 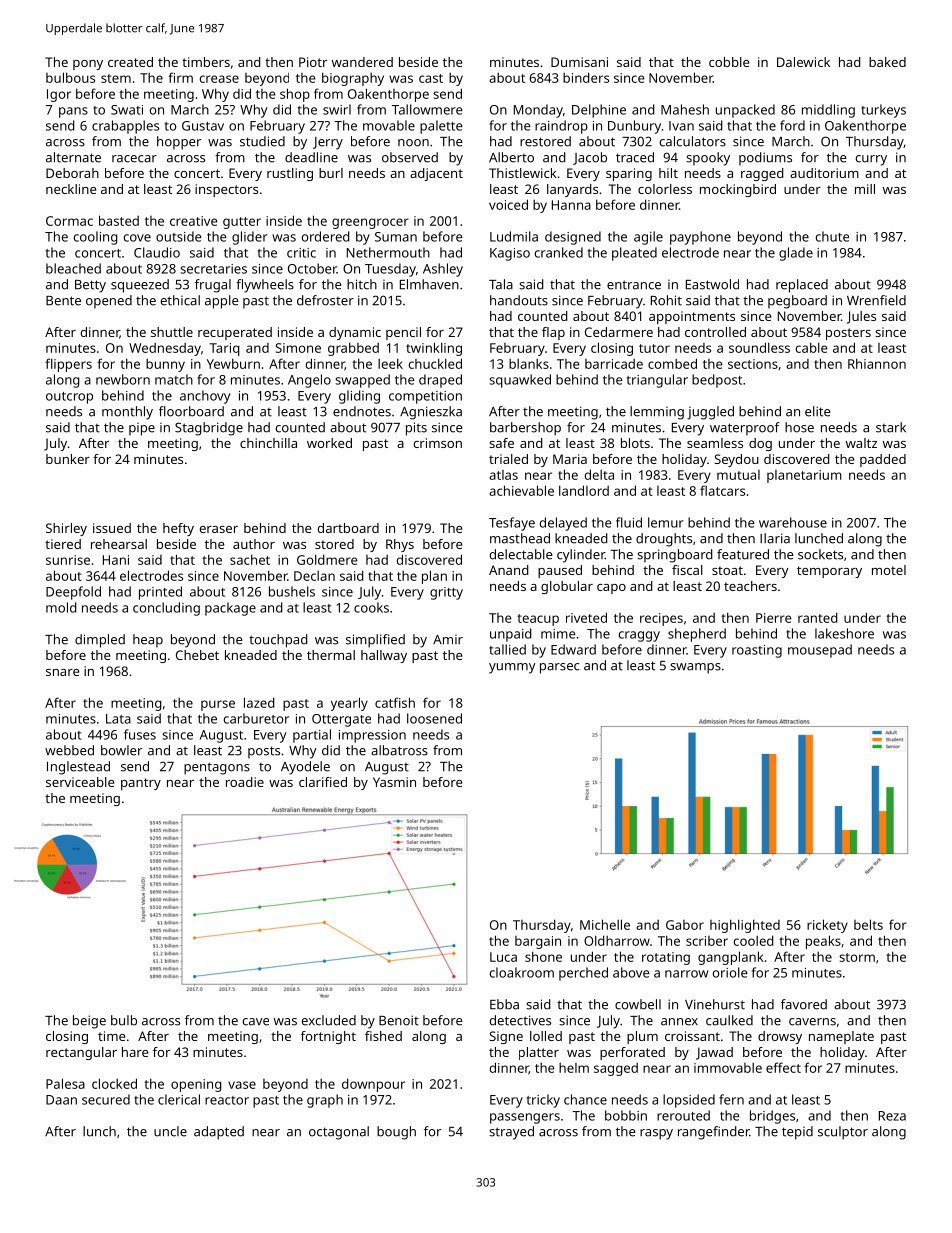 What do you see at coordinates (197, 655) in the image?
I see `Chebet` at bounding box center [197, 655].
